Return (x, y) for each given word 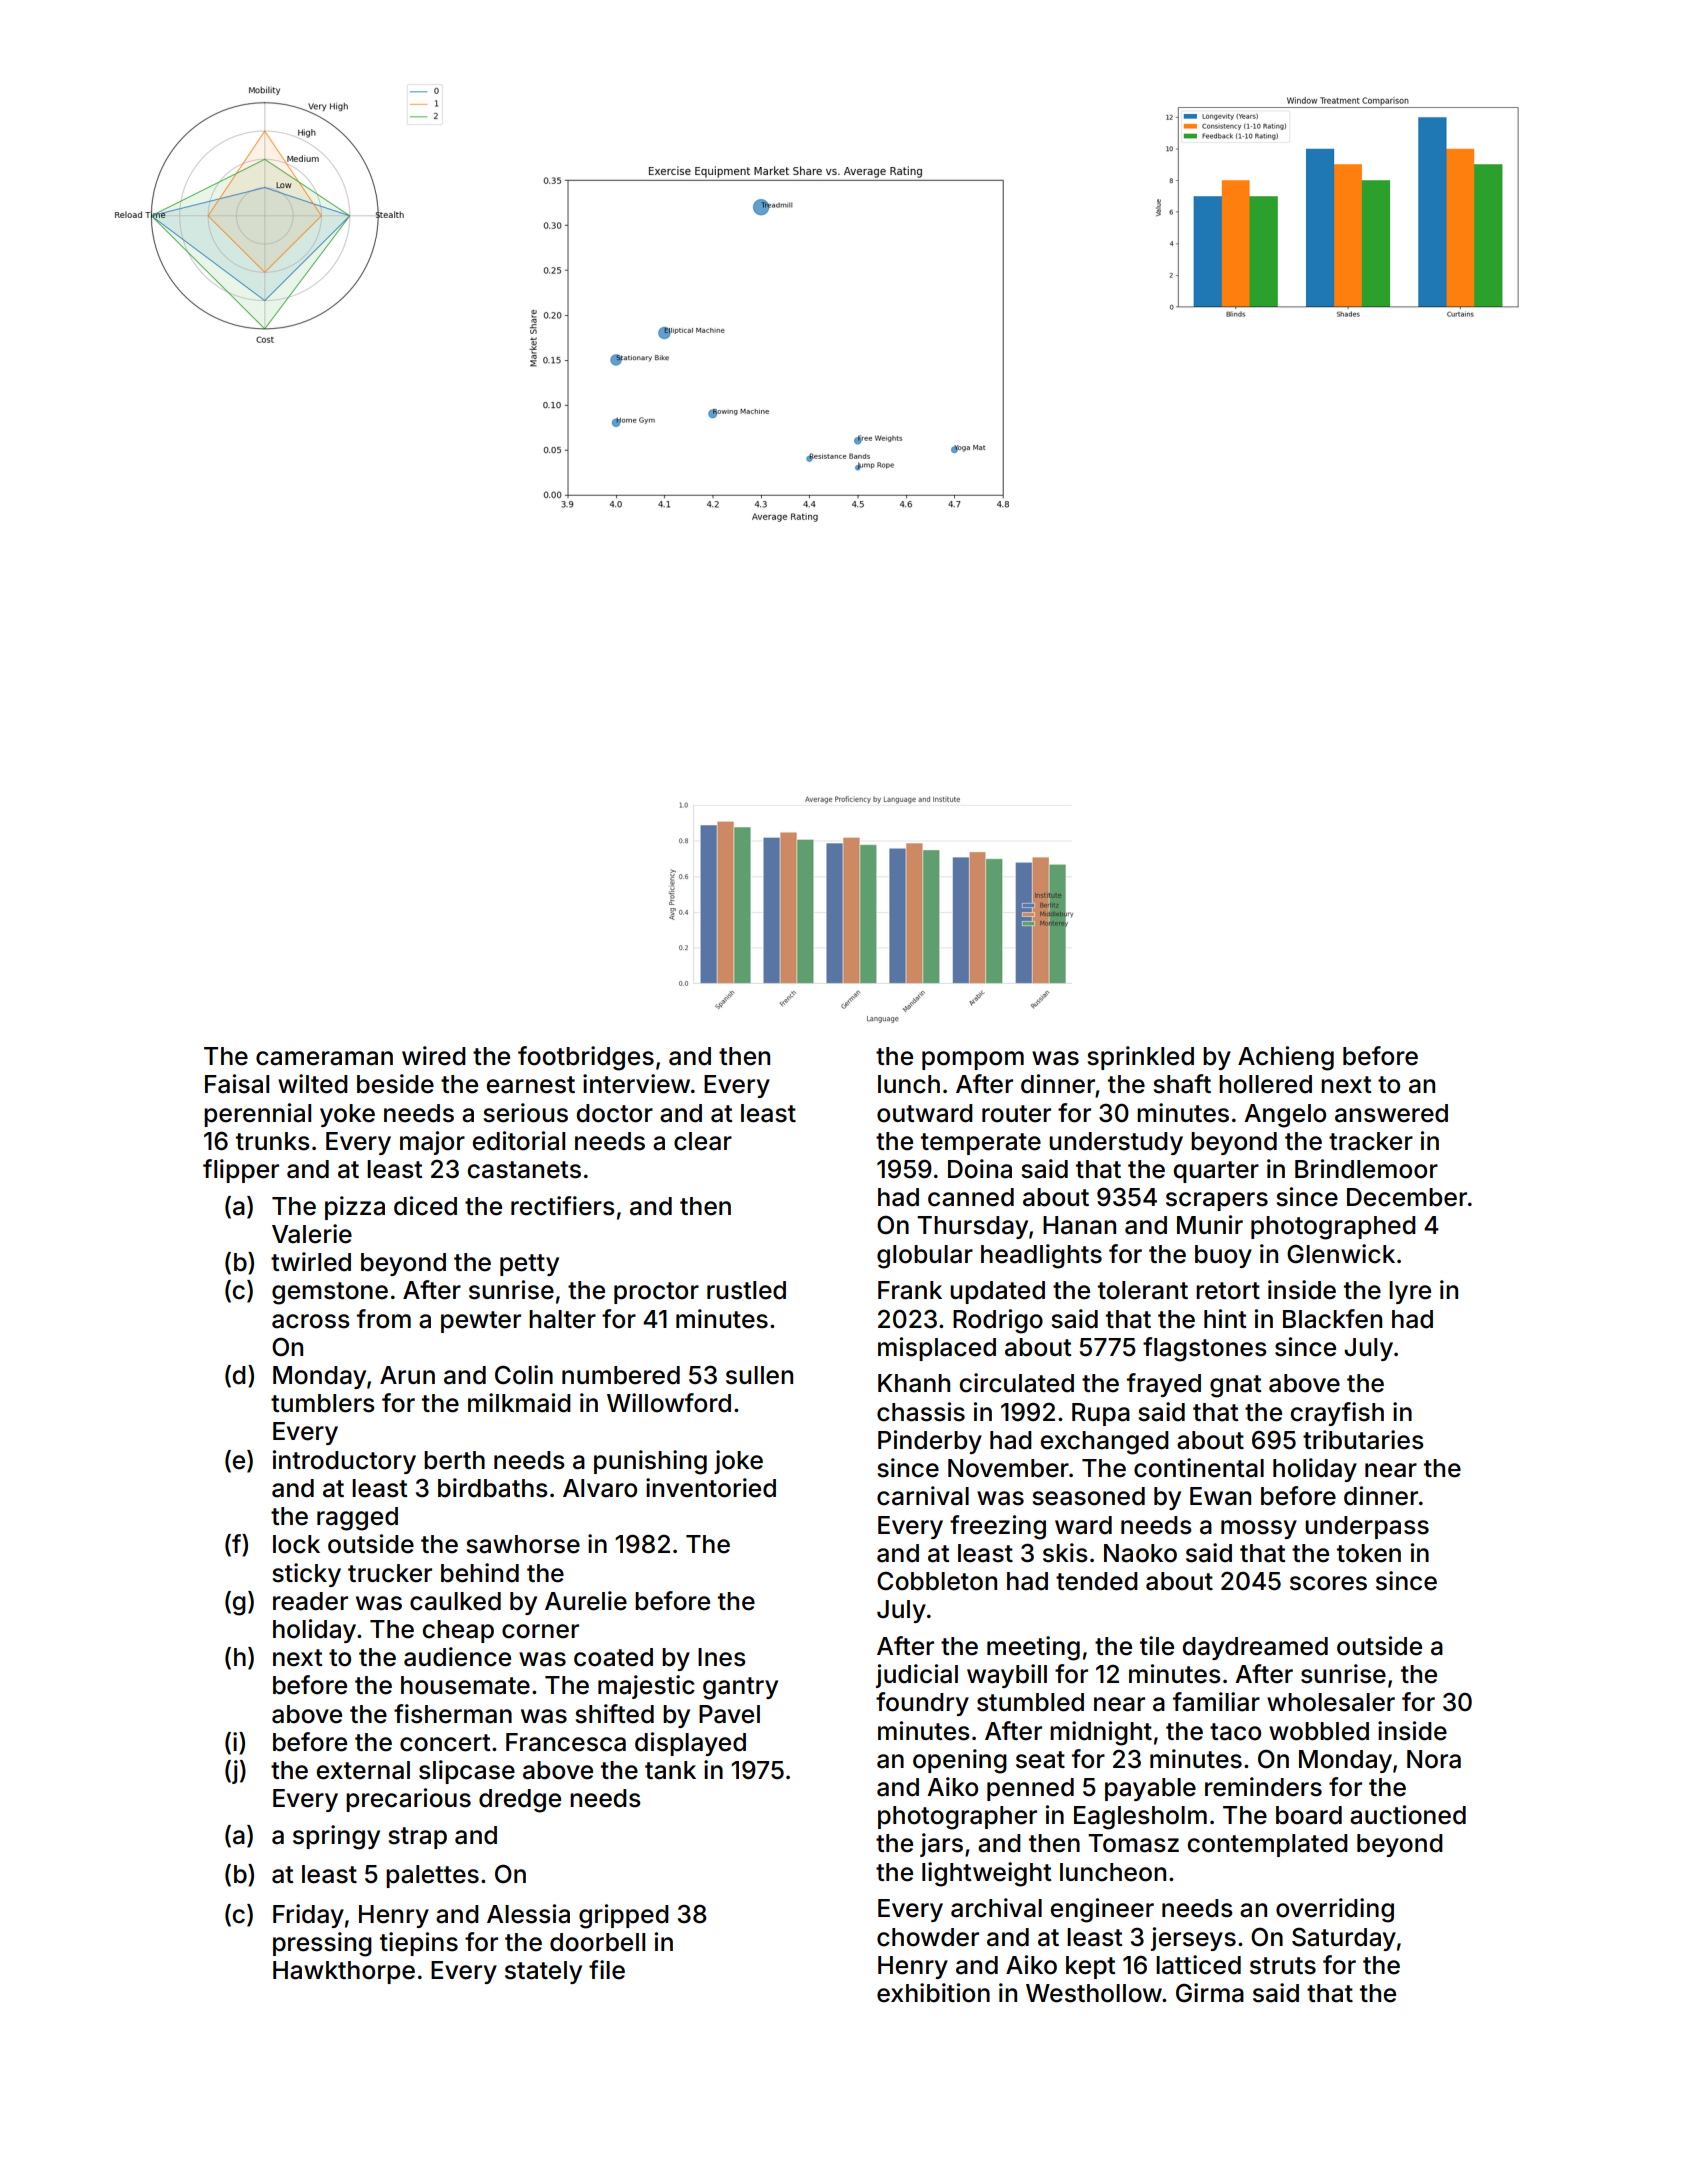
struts (1283, 1966)
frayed (1164, 1385)
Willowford (669, 1403)
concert (445, 1743)
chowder (928, 1937)
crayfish (1337, 1414)
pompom (973, 1060)
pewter (481, 1322)
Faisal (237, 1084)
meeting (1033, 1648)
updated (997, 1292)
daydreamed (1255, 1648)
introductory (344, 1462)
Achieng (1286, 1058)
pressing (322, 1944)
